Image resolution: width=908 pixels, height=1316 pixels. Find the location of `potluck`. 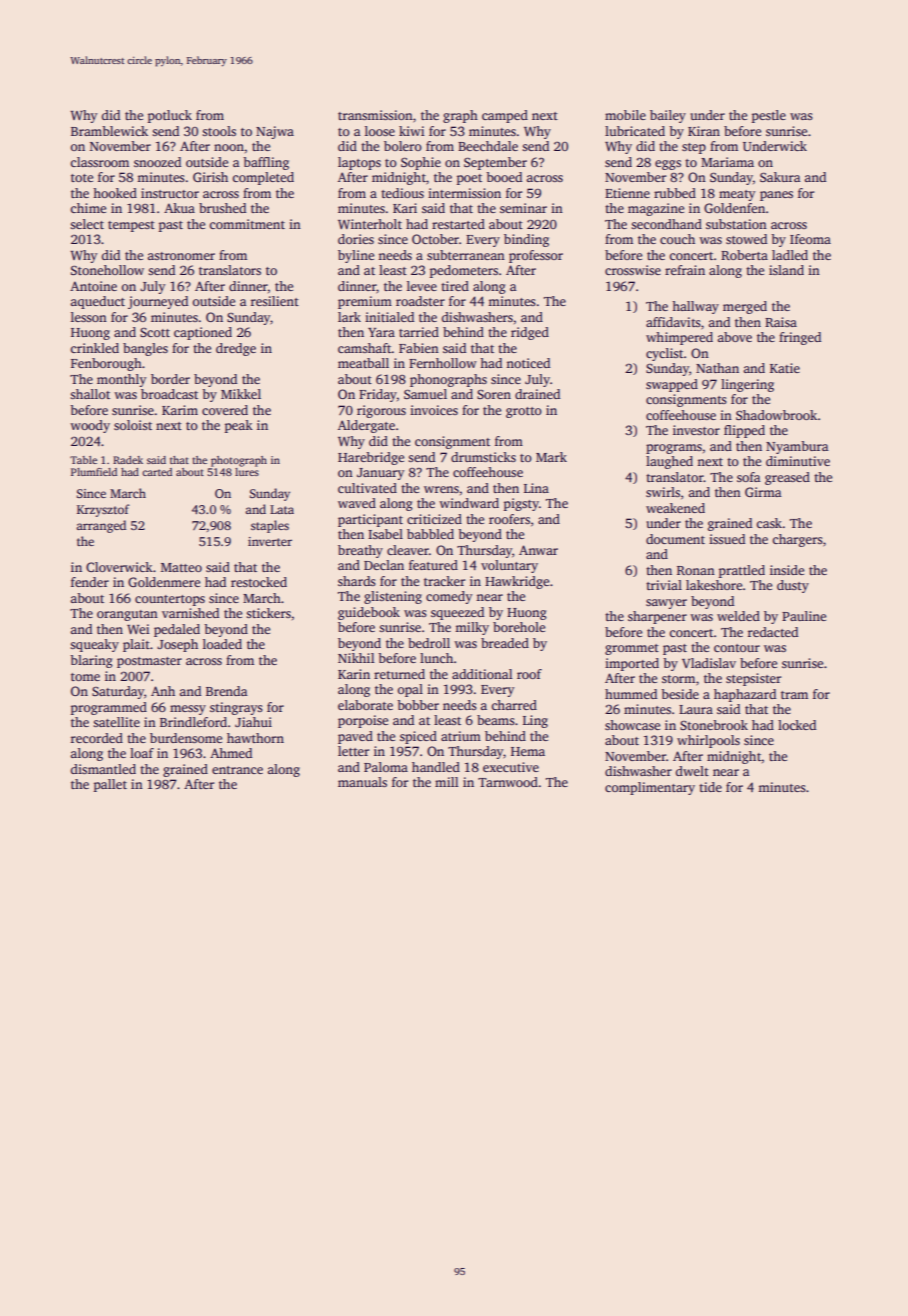

potluck is located at coordinates (170, 116).
